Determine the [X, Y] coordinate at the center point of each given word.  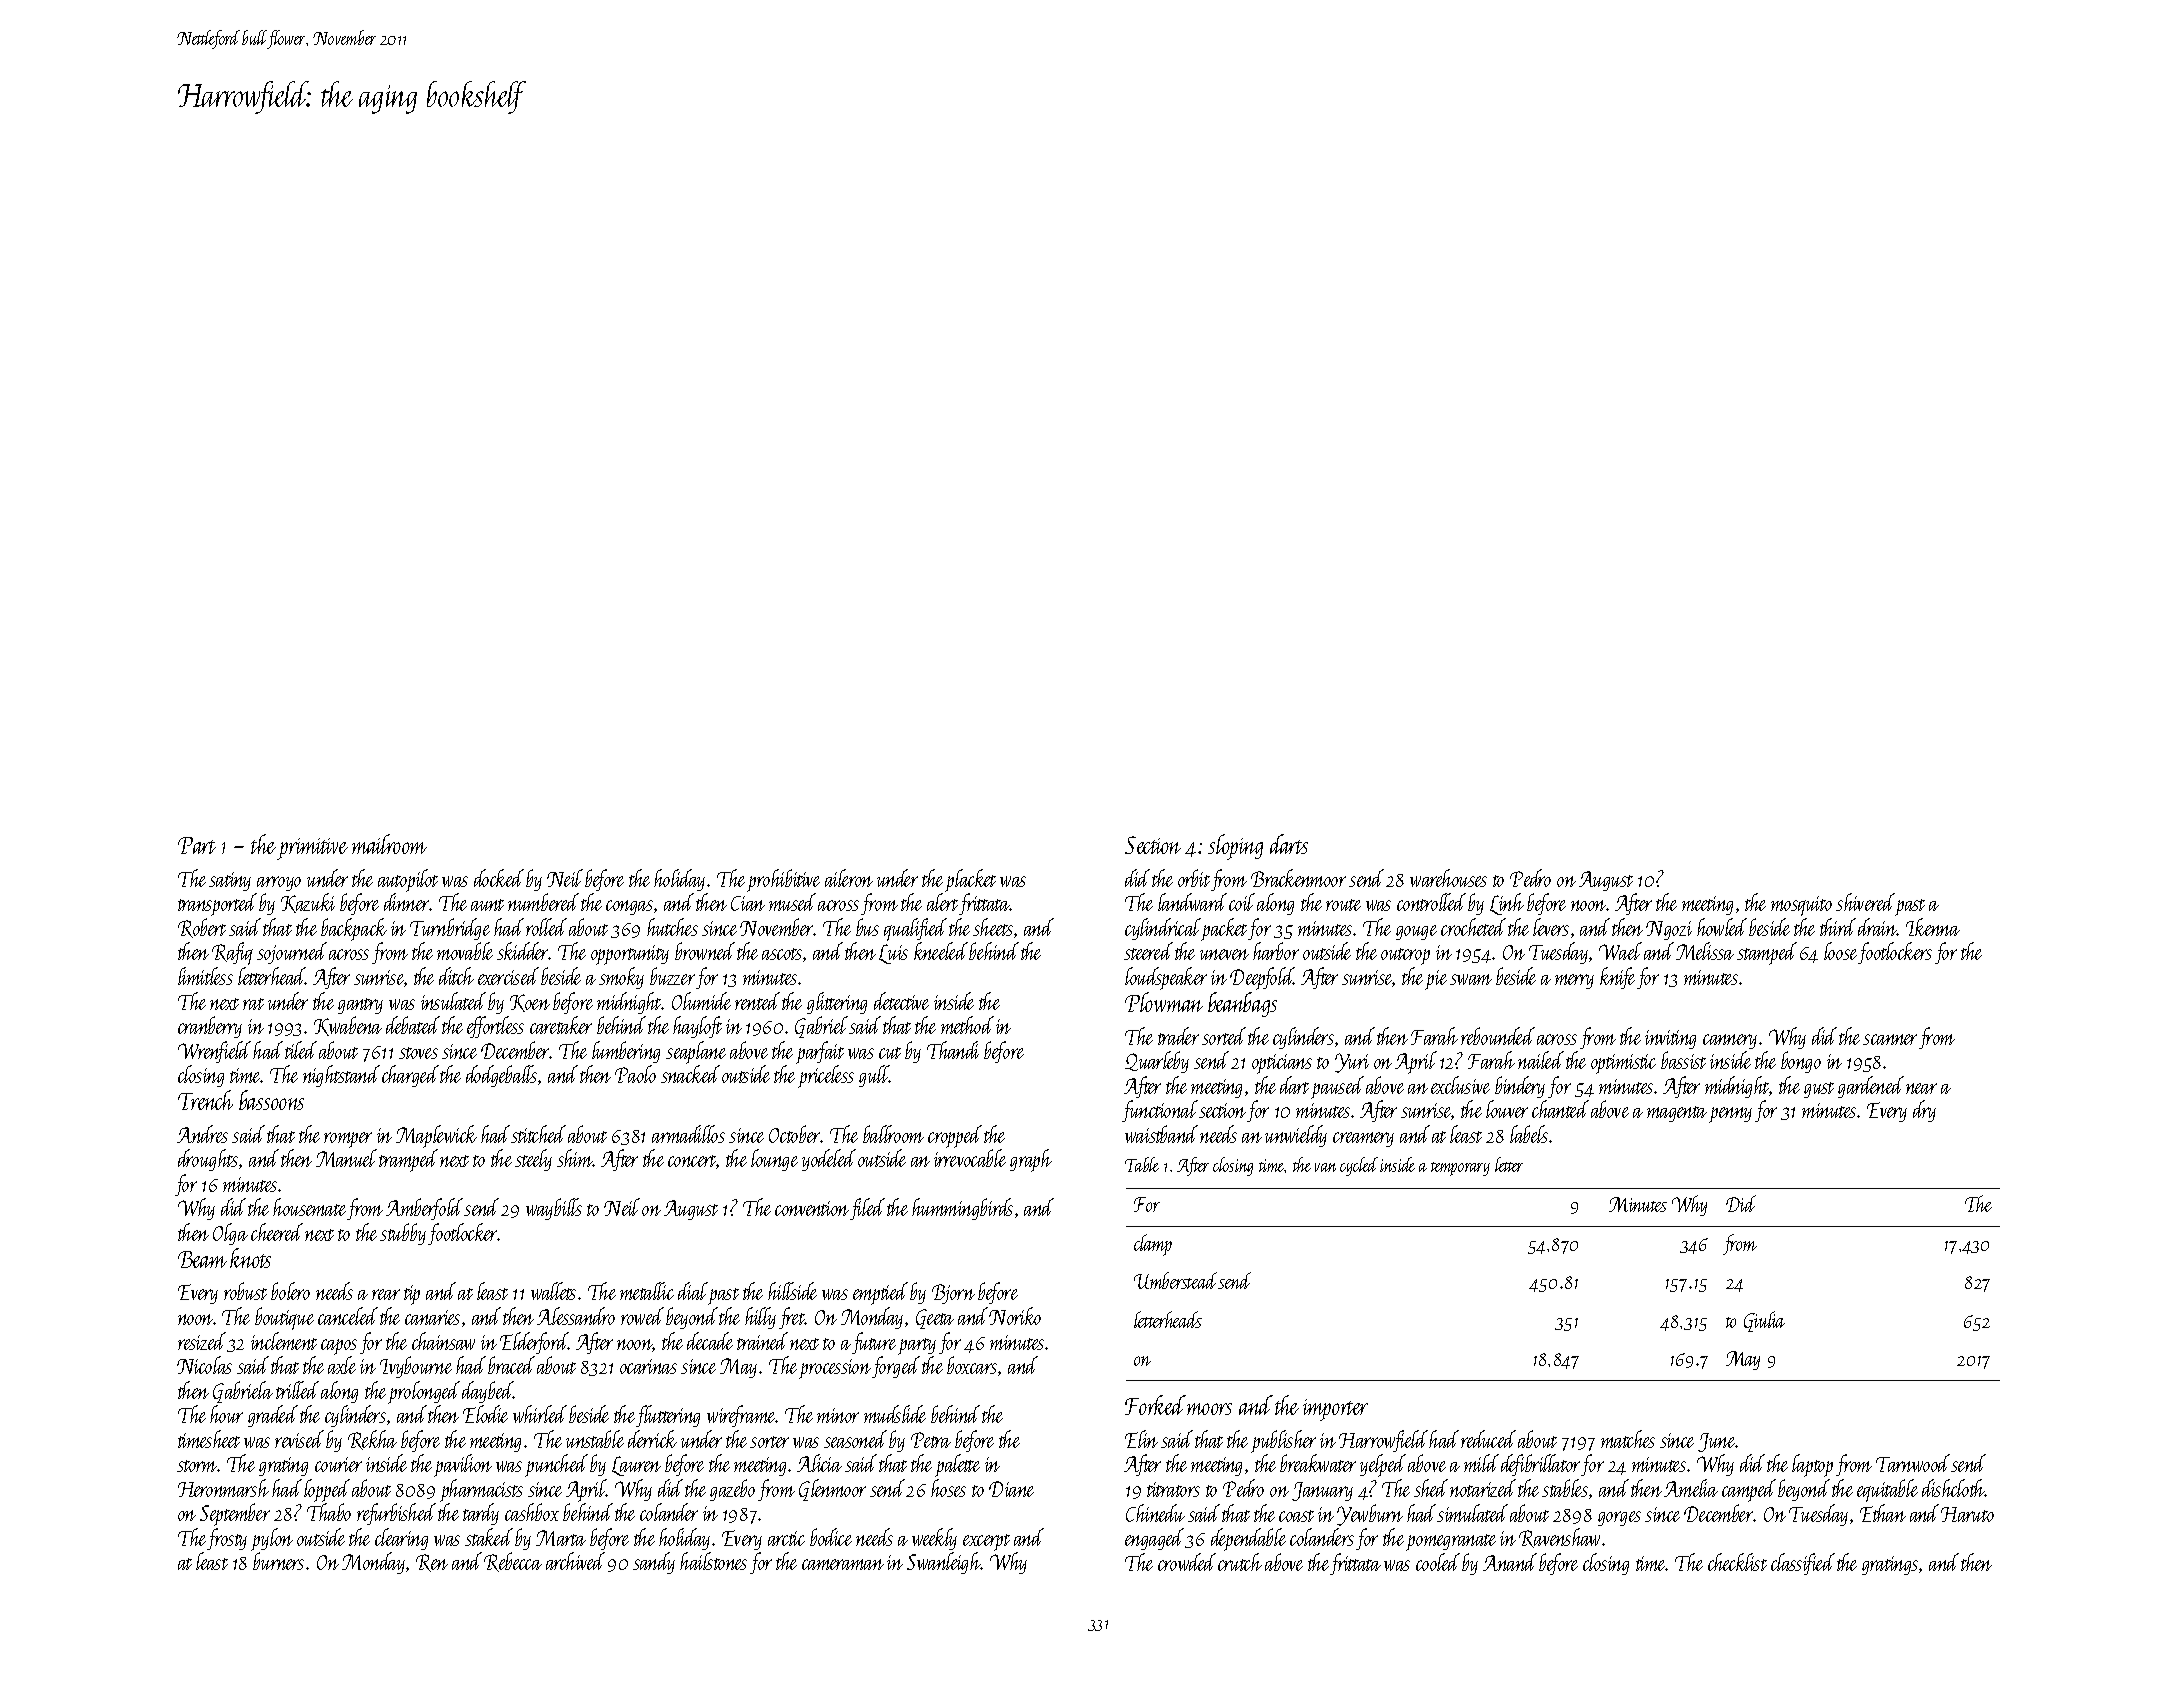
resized [202, 1341]
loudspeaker [1166, 978]
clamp [1153, 1245]
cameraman [843, 1564]
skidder [523, 951]
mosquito [1801, 906]
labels [1529, 1134]
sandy [654, 1563]
